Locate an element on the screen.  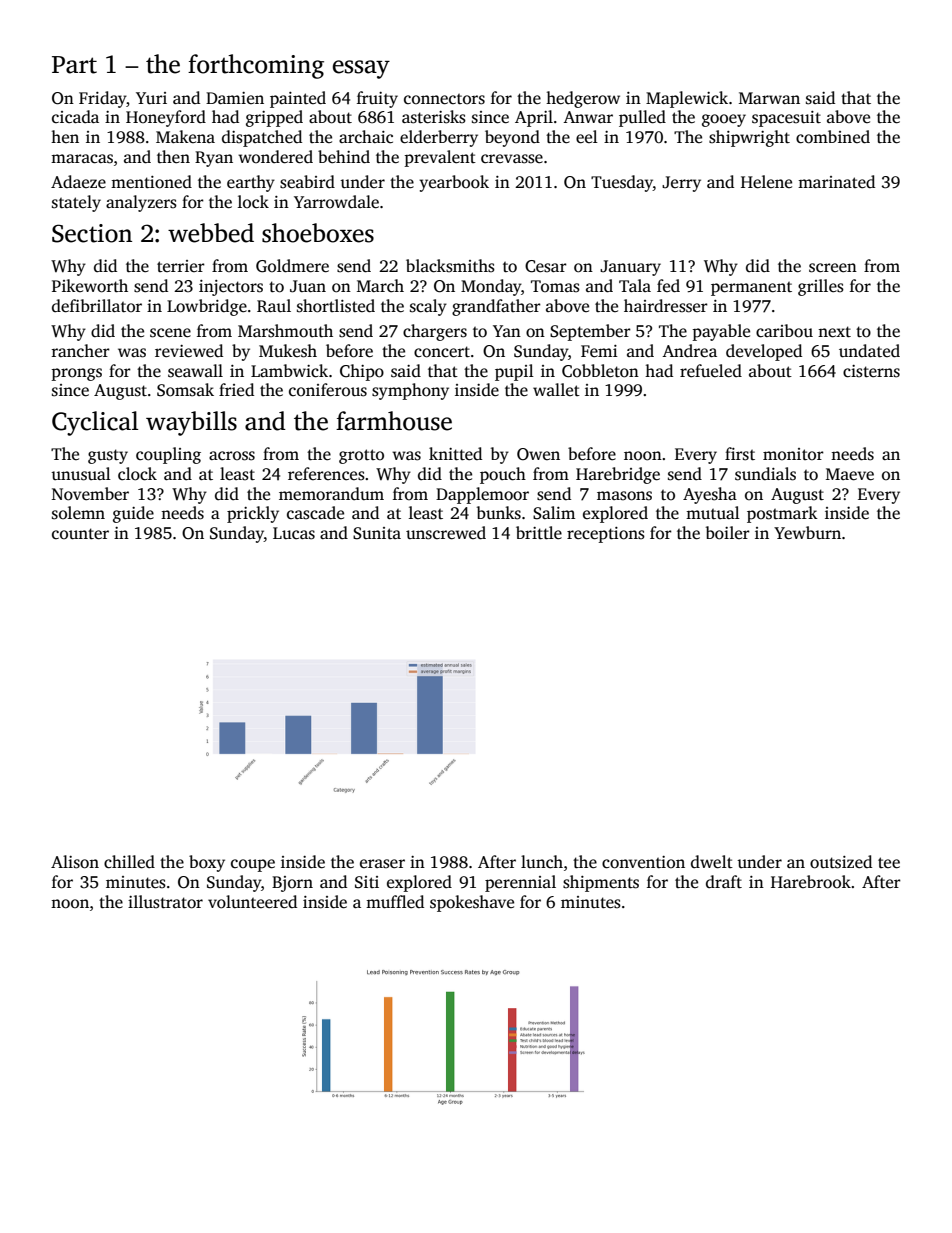
outsized is located at coordinates (841, 862).
